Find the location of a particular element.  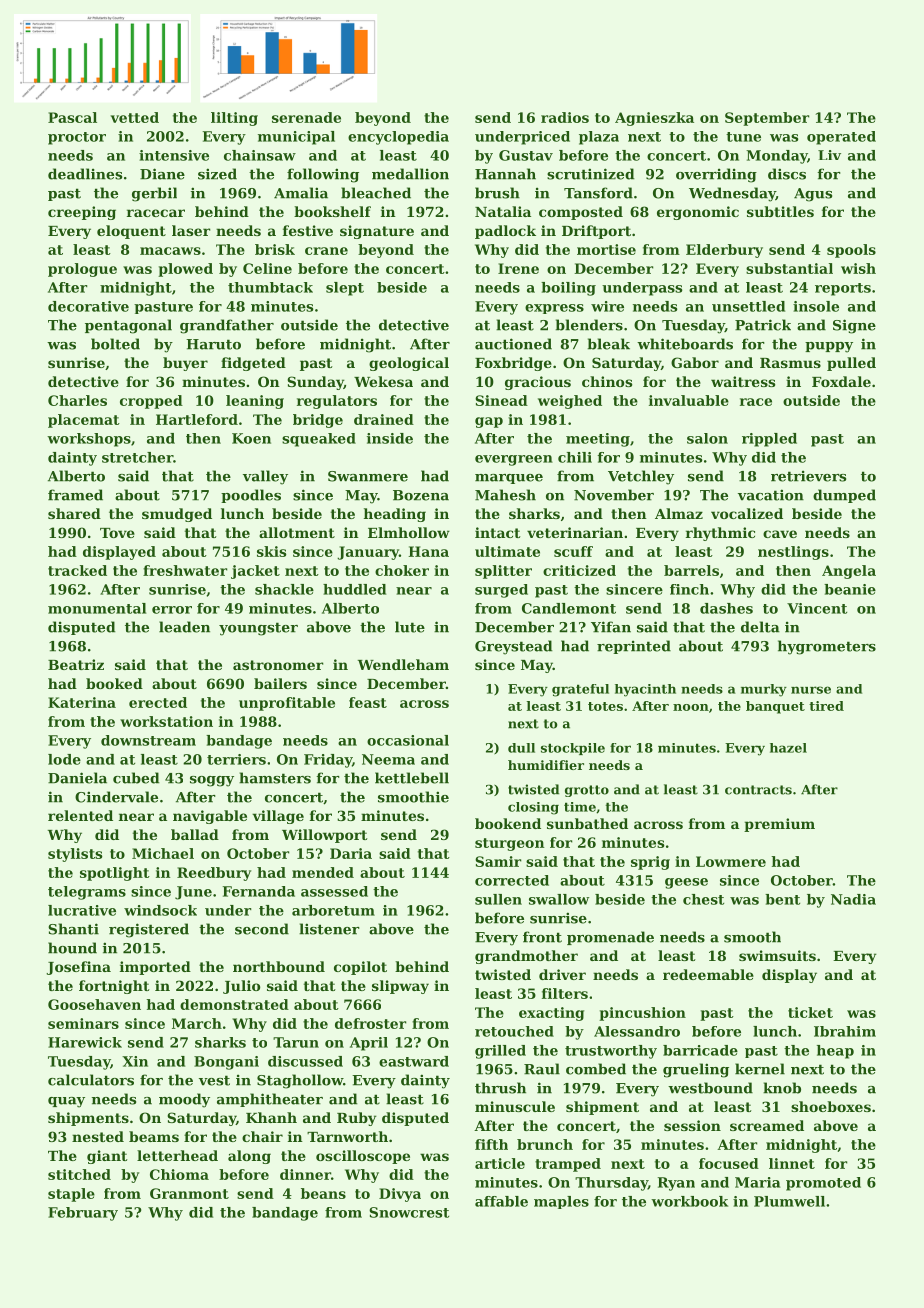

staple is located at coordinates (71, 1195).
